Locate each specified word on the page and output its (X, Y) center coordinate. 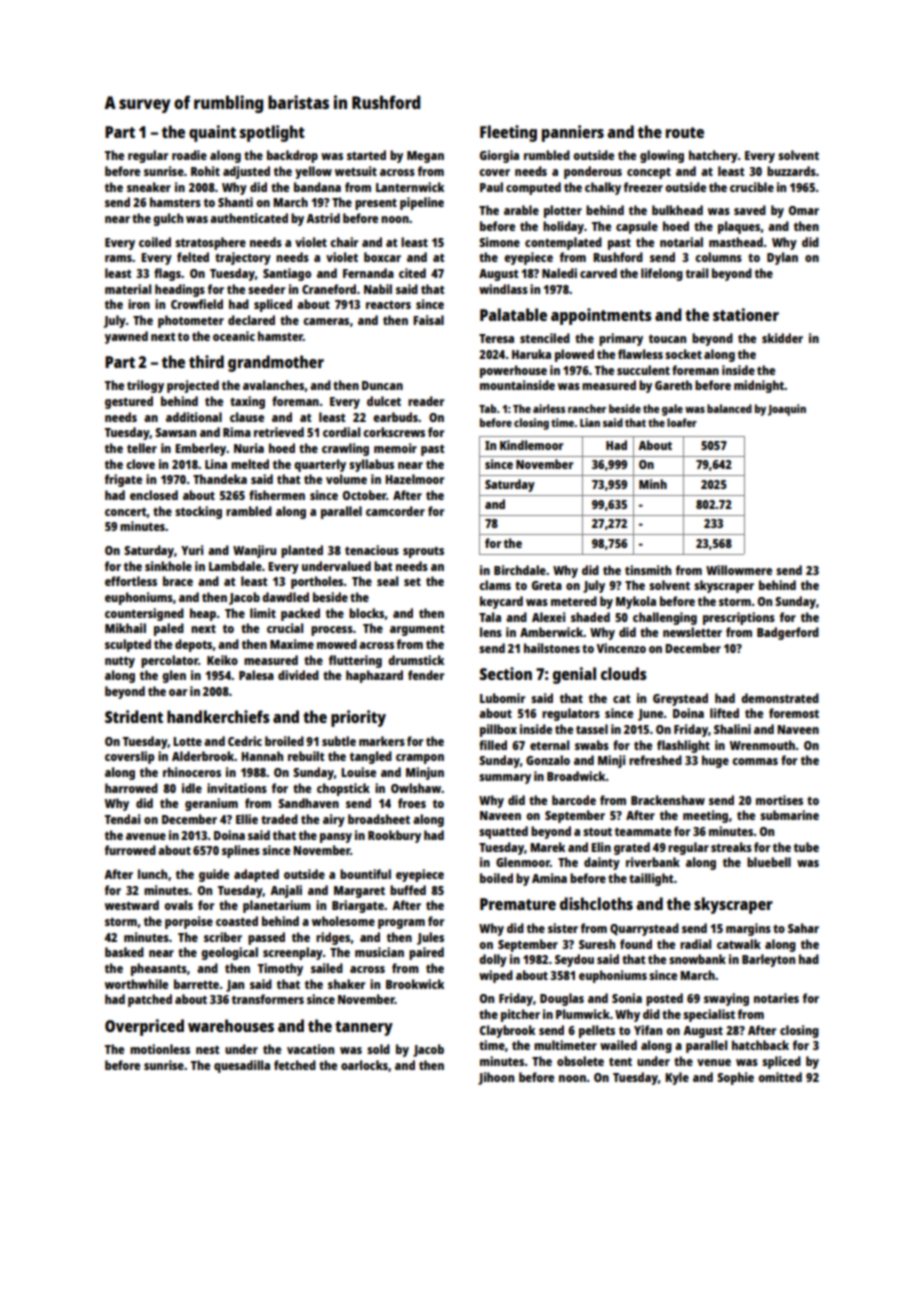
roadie (189, 155)
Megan (425, 157)
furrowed (130, 850)
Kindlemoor (531, 445)
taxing (247, 402)
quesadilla (242, 1066)
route (685, 132)
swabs (592, 745)
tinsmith (648, 570)
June (650, 715)
